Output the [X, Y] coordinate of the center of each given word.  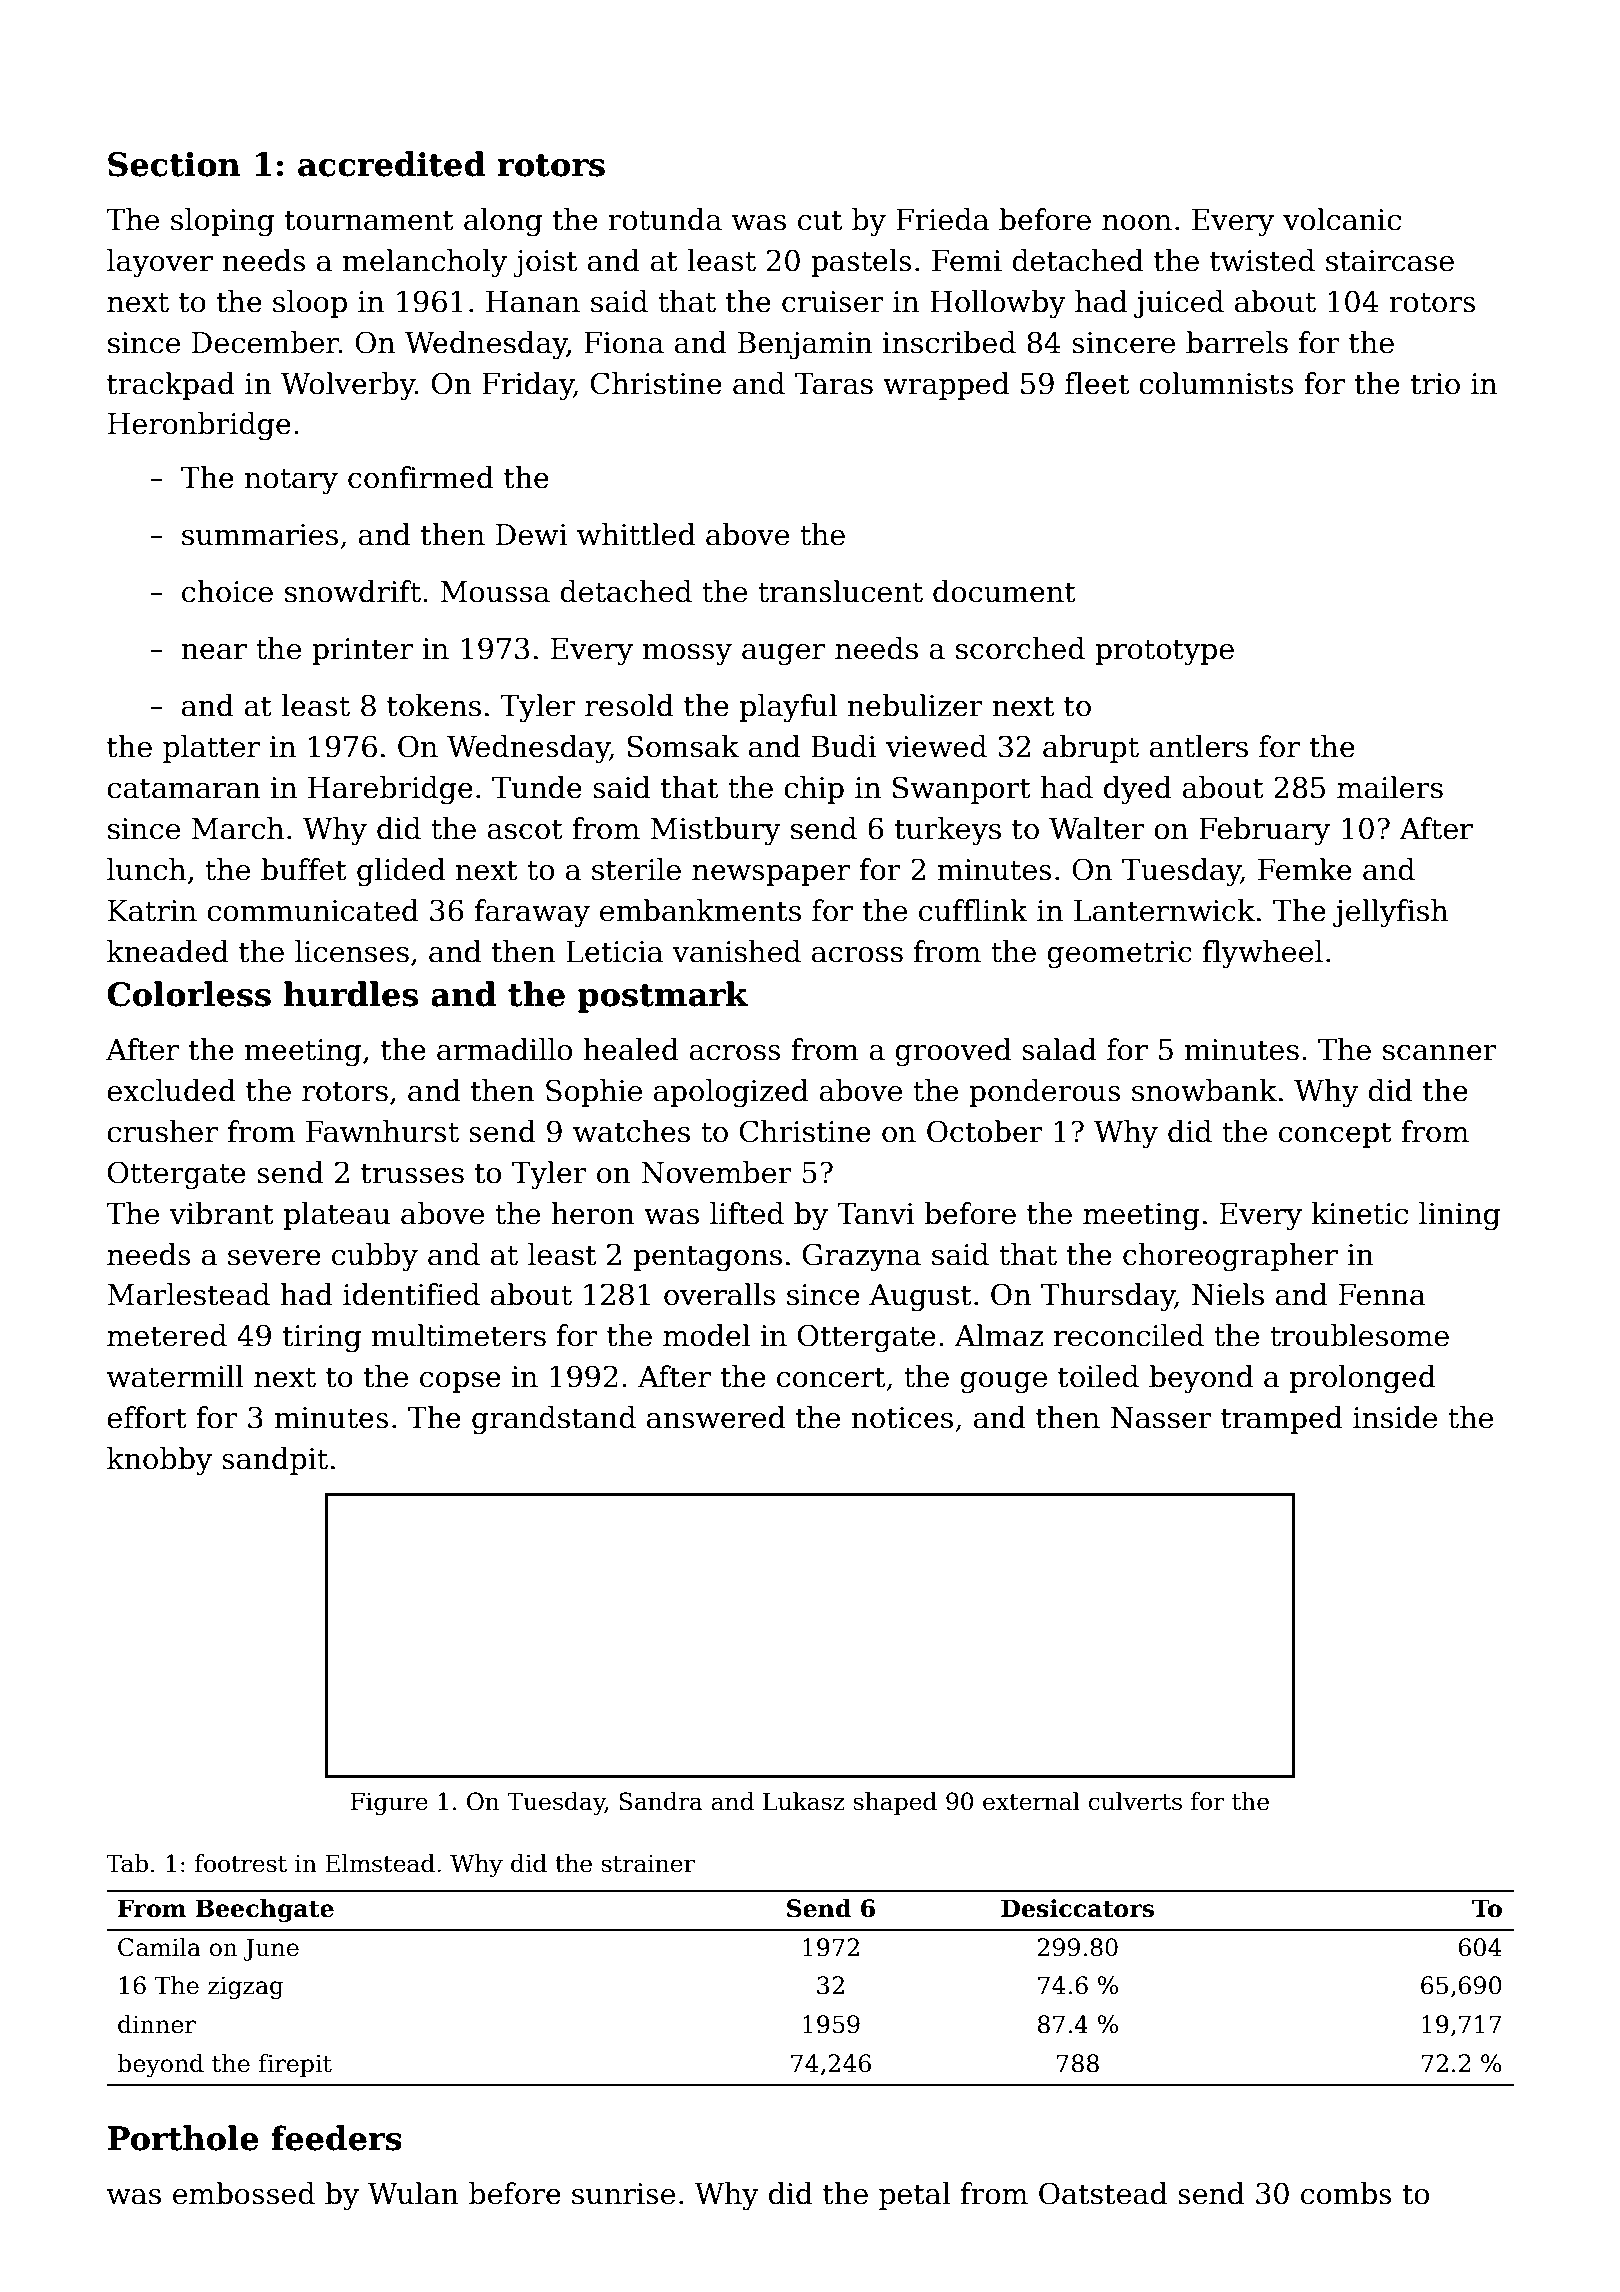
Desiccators [1077, 1908]
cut [820, 221]
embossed [244, 2193]
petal [915, 2196]
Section [174, 164]
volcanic [1342, 219]
